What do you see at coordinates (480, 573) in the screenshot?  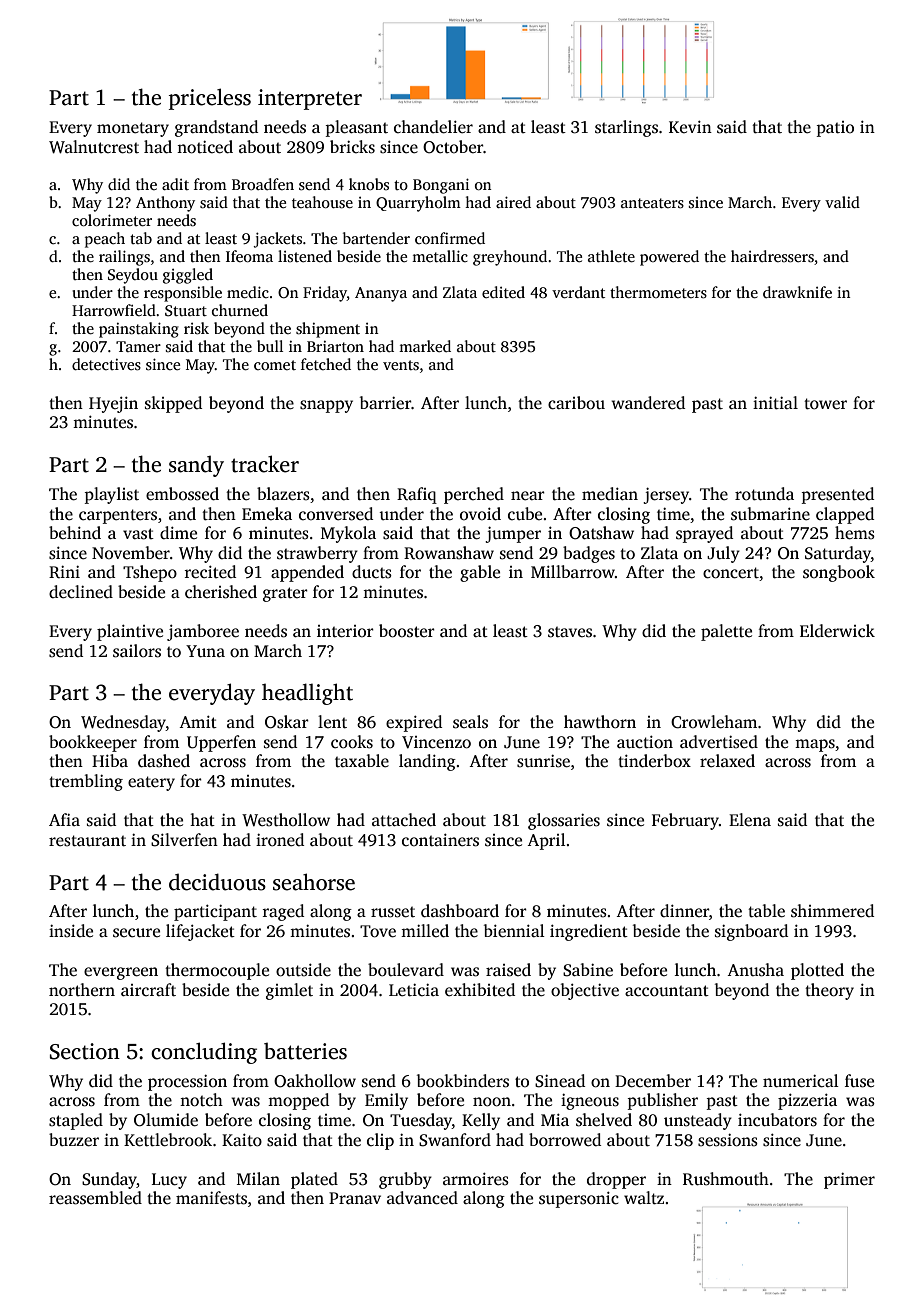 I see `gable` at bounding box center [480, 573].
